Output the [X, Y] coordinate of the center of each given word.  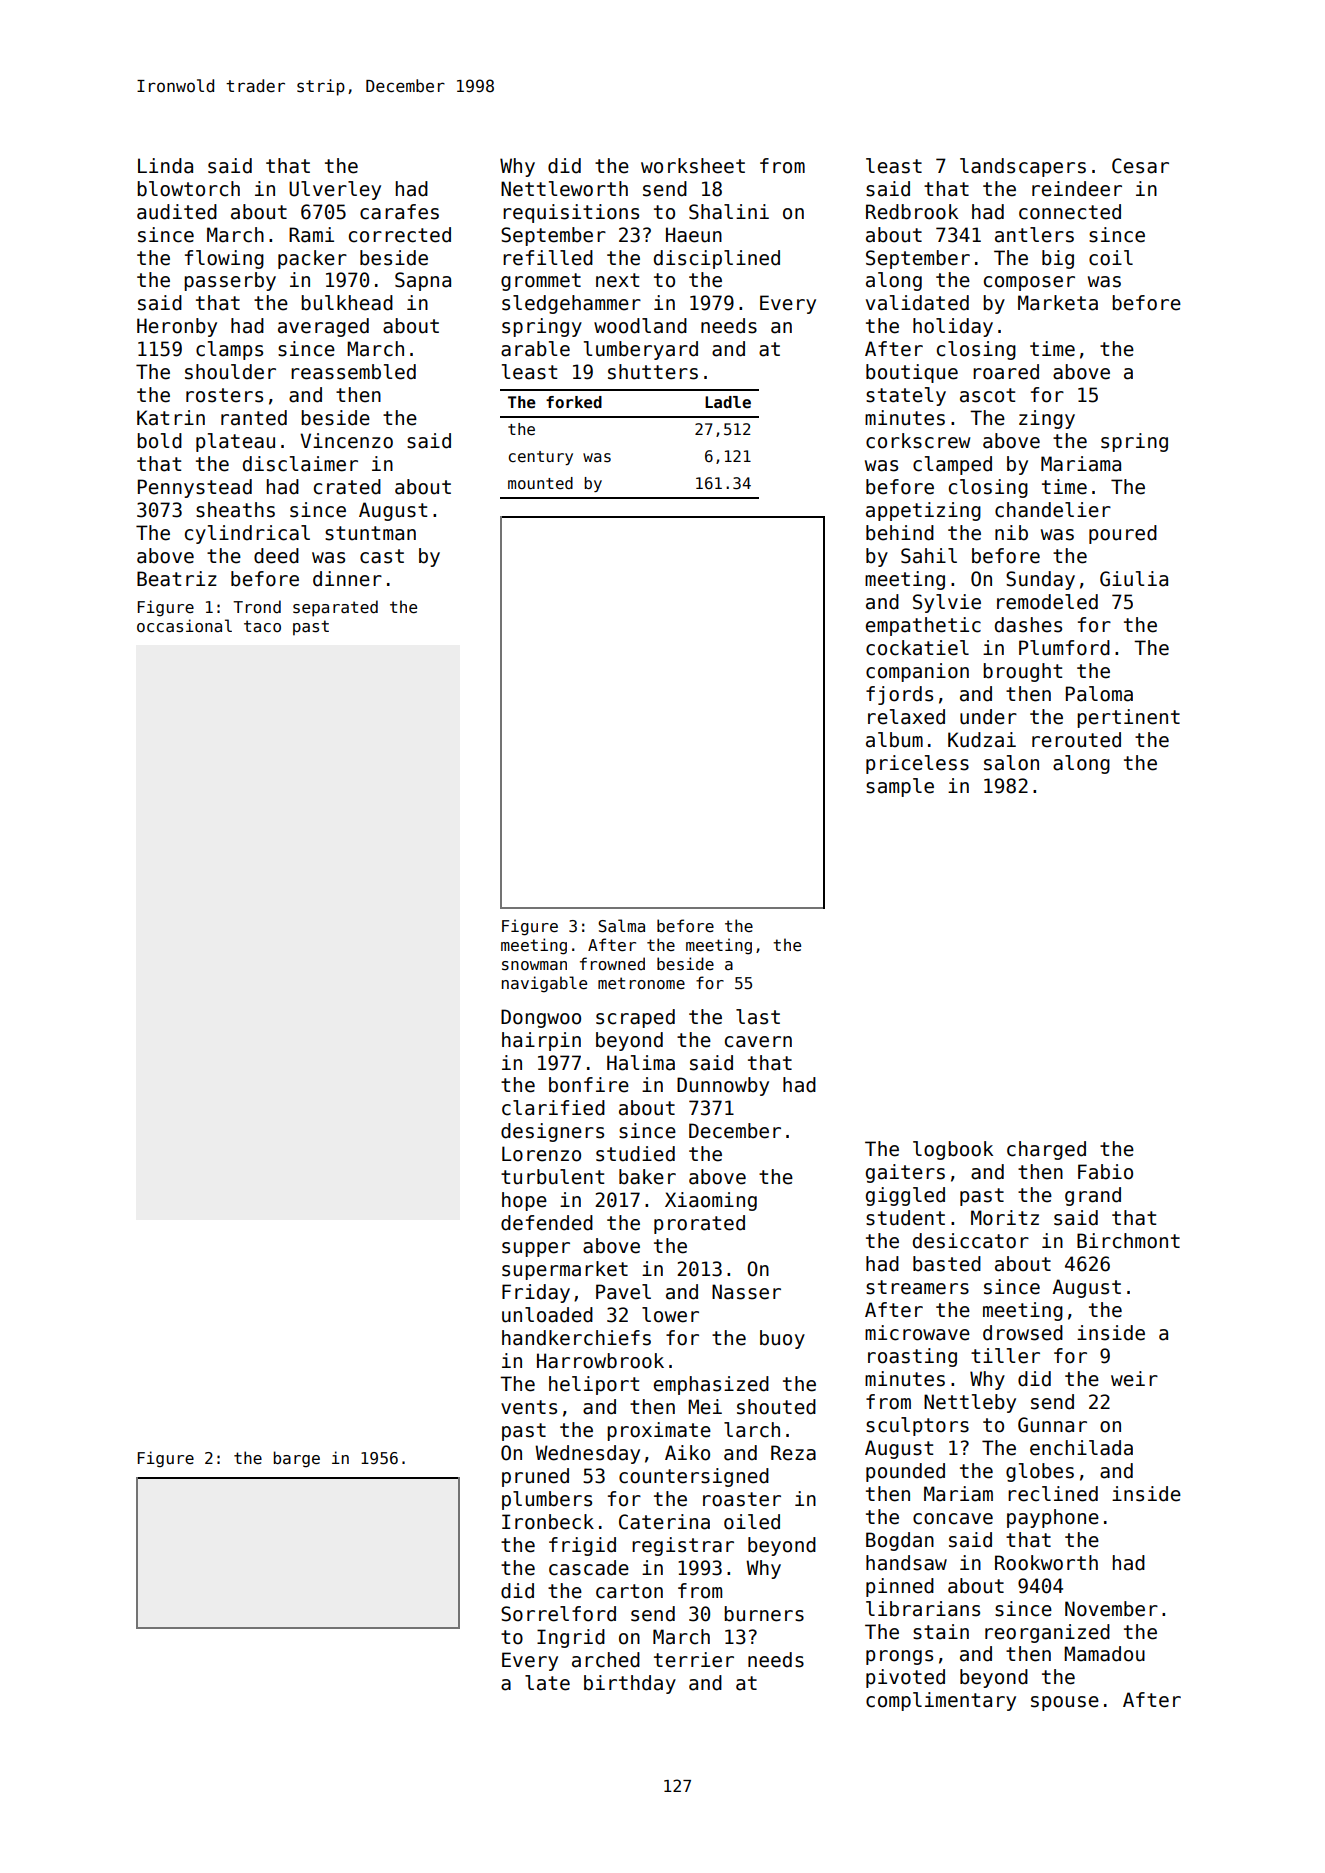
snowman [534, 965]
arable [535, 349]
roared [1006, 372]
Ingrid [571, 1638]
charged [1046, 1150]
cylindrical [247, 534]
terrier [694, 1660]
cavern [758, 1042]
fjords [899, 695]
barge [297, 1459]
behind [900, 533]
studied [635, 1154]
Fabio [1105, 1172]
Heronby [177, 327]
